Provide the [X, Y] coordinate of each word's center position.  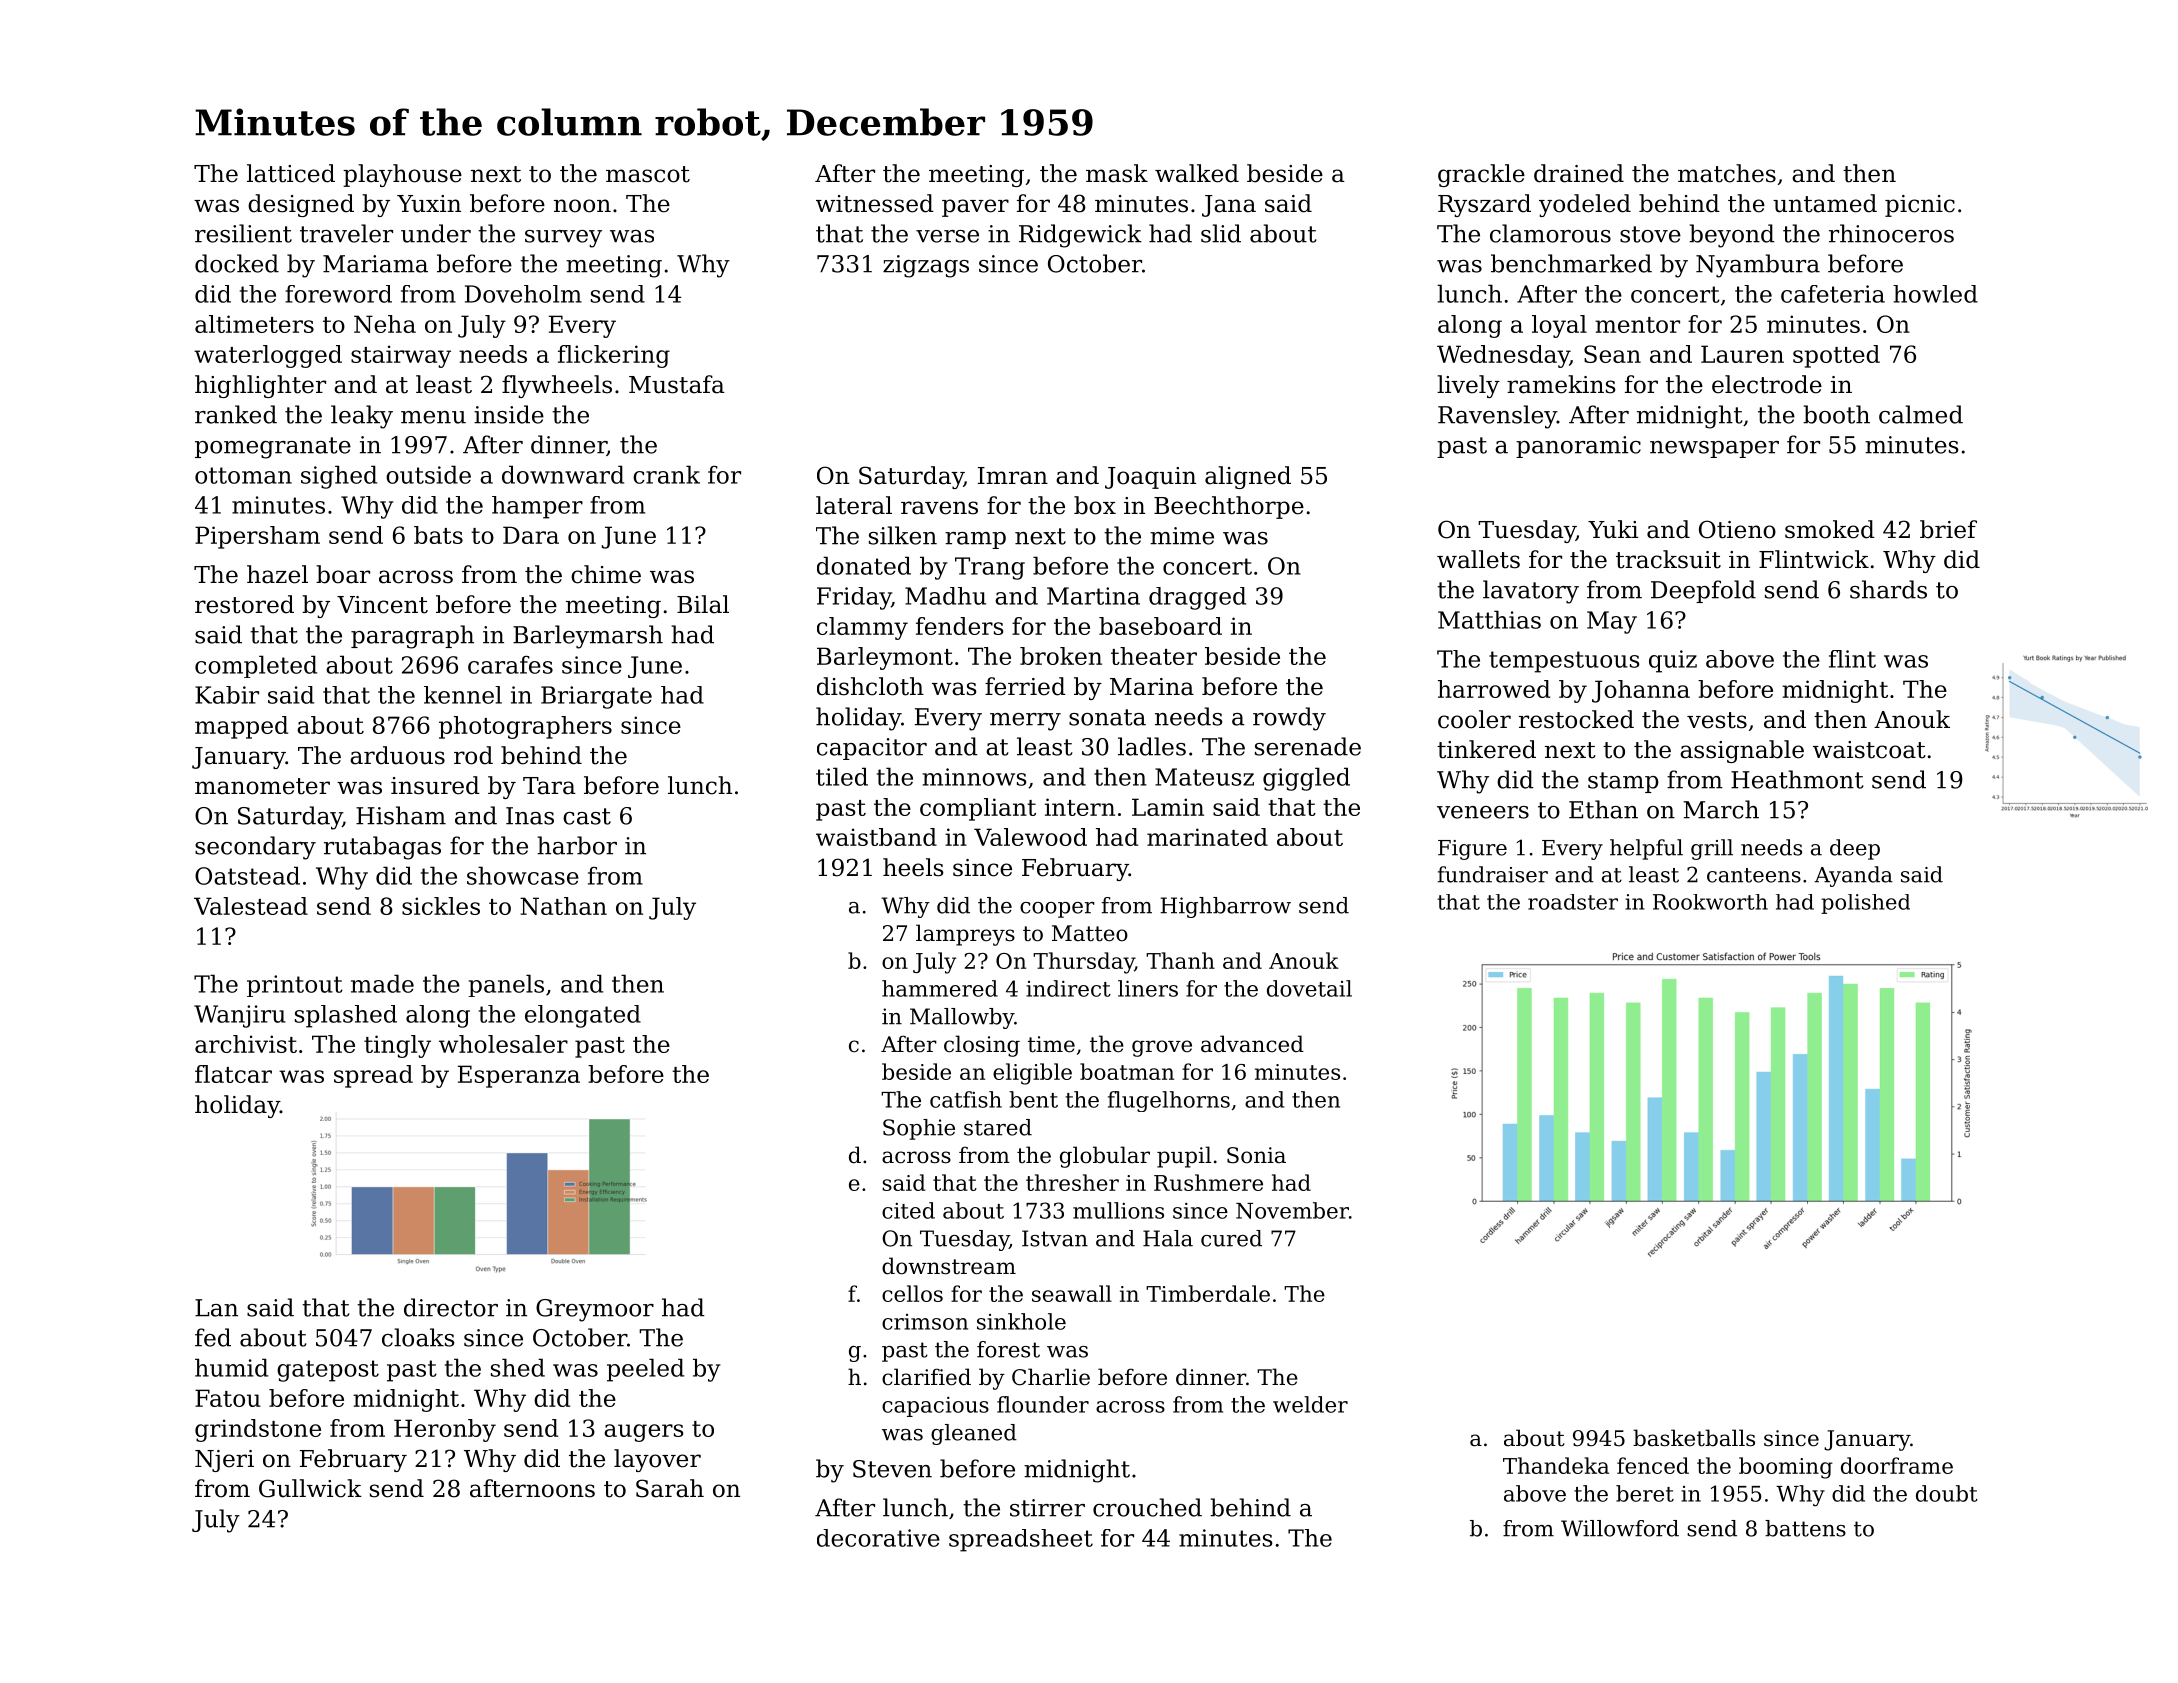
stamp [1623, 782]
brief [1948, 529]
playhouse [402, 175]
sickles [441, 906]
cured [1231, 1238]
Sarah [670, 1488]
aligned [1248, 477]
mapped [241, 727]
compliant [978, 809]
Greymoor [595, 1310]
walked [1197, 173]
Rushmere [1208, 1182]
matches [1727, 173]
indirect [1068, 988]
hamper [537, 507]
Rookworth [1710, 902]
